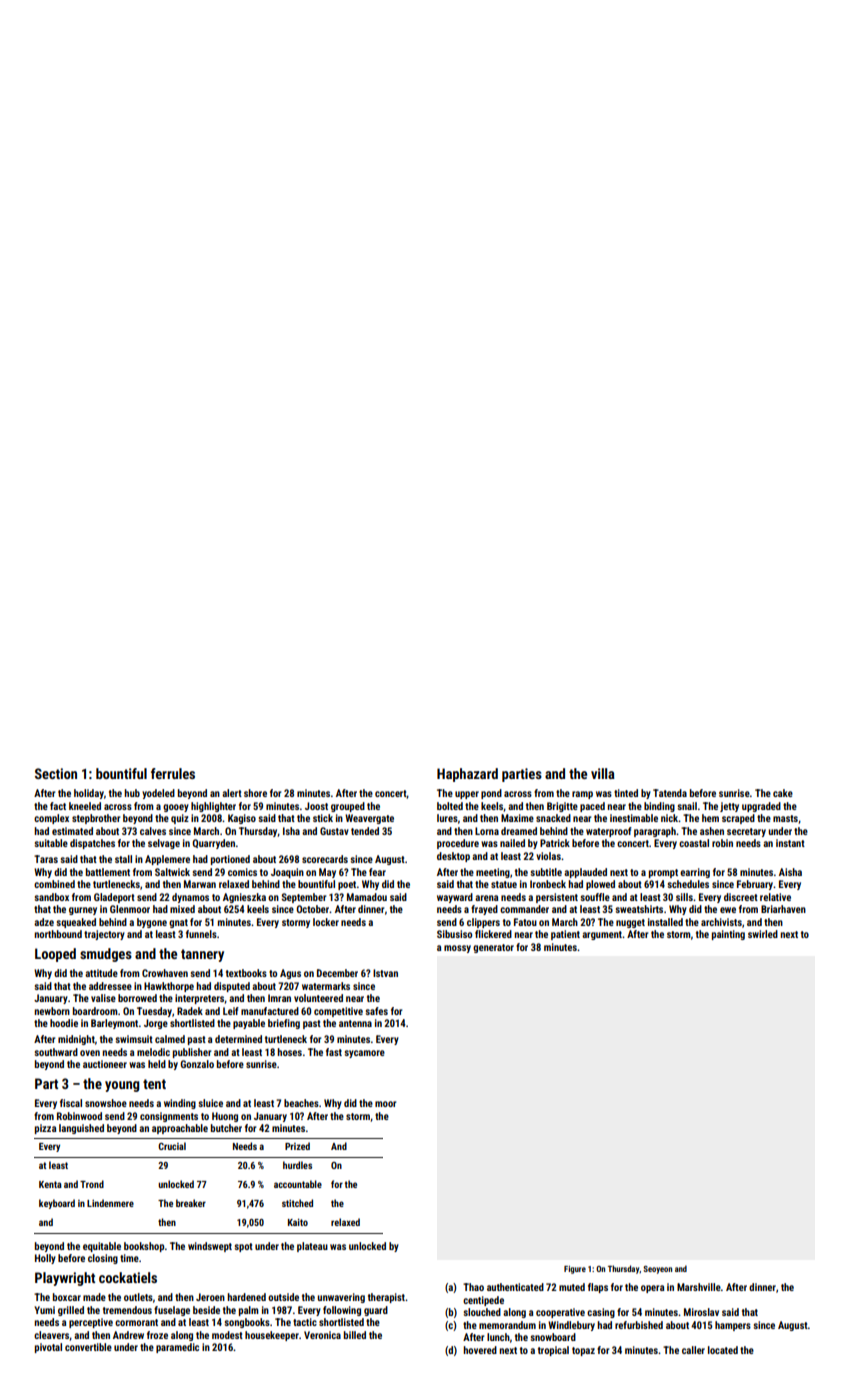 This page has width=849, height=1400. I want to click on fast, so click(334, 1052).
